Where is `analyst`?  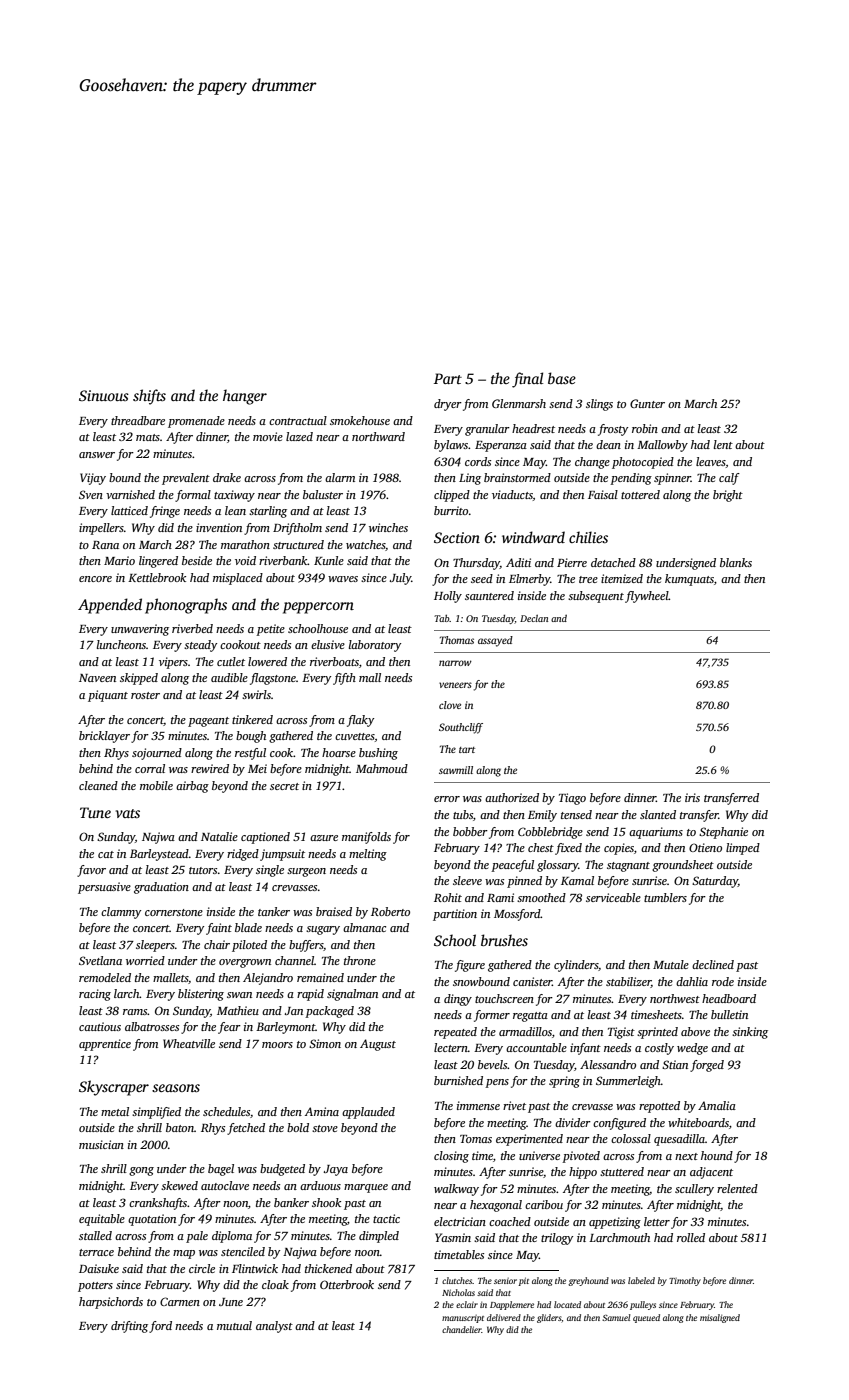
analyst is located at coordinates (274, 1327).
